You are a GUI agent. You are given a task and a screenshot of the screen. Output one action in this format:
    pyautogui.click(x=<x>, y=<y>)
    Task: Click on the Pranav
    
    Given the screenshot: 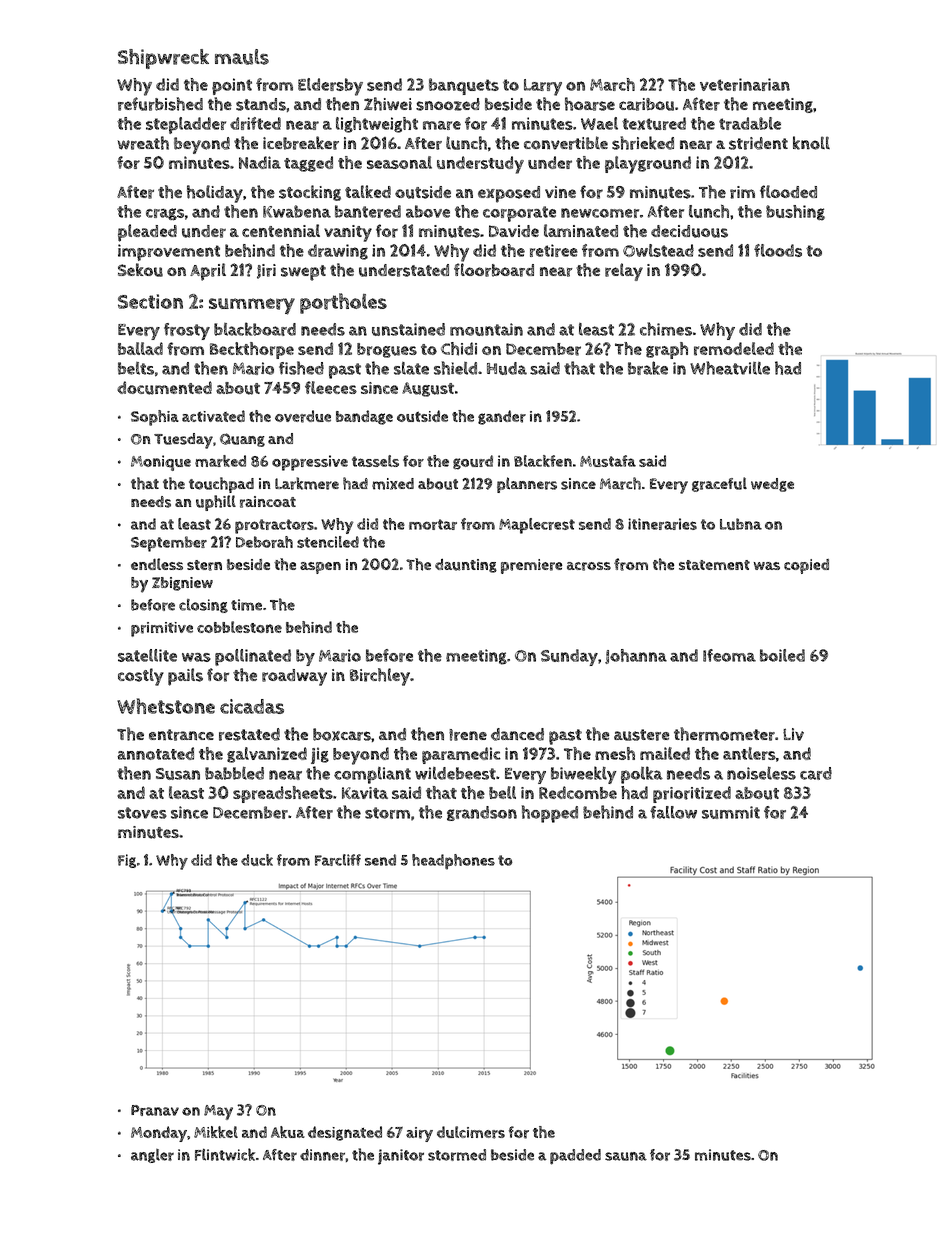 What is the action you would take?
    pyautogui.click(x=155, y=1110)
